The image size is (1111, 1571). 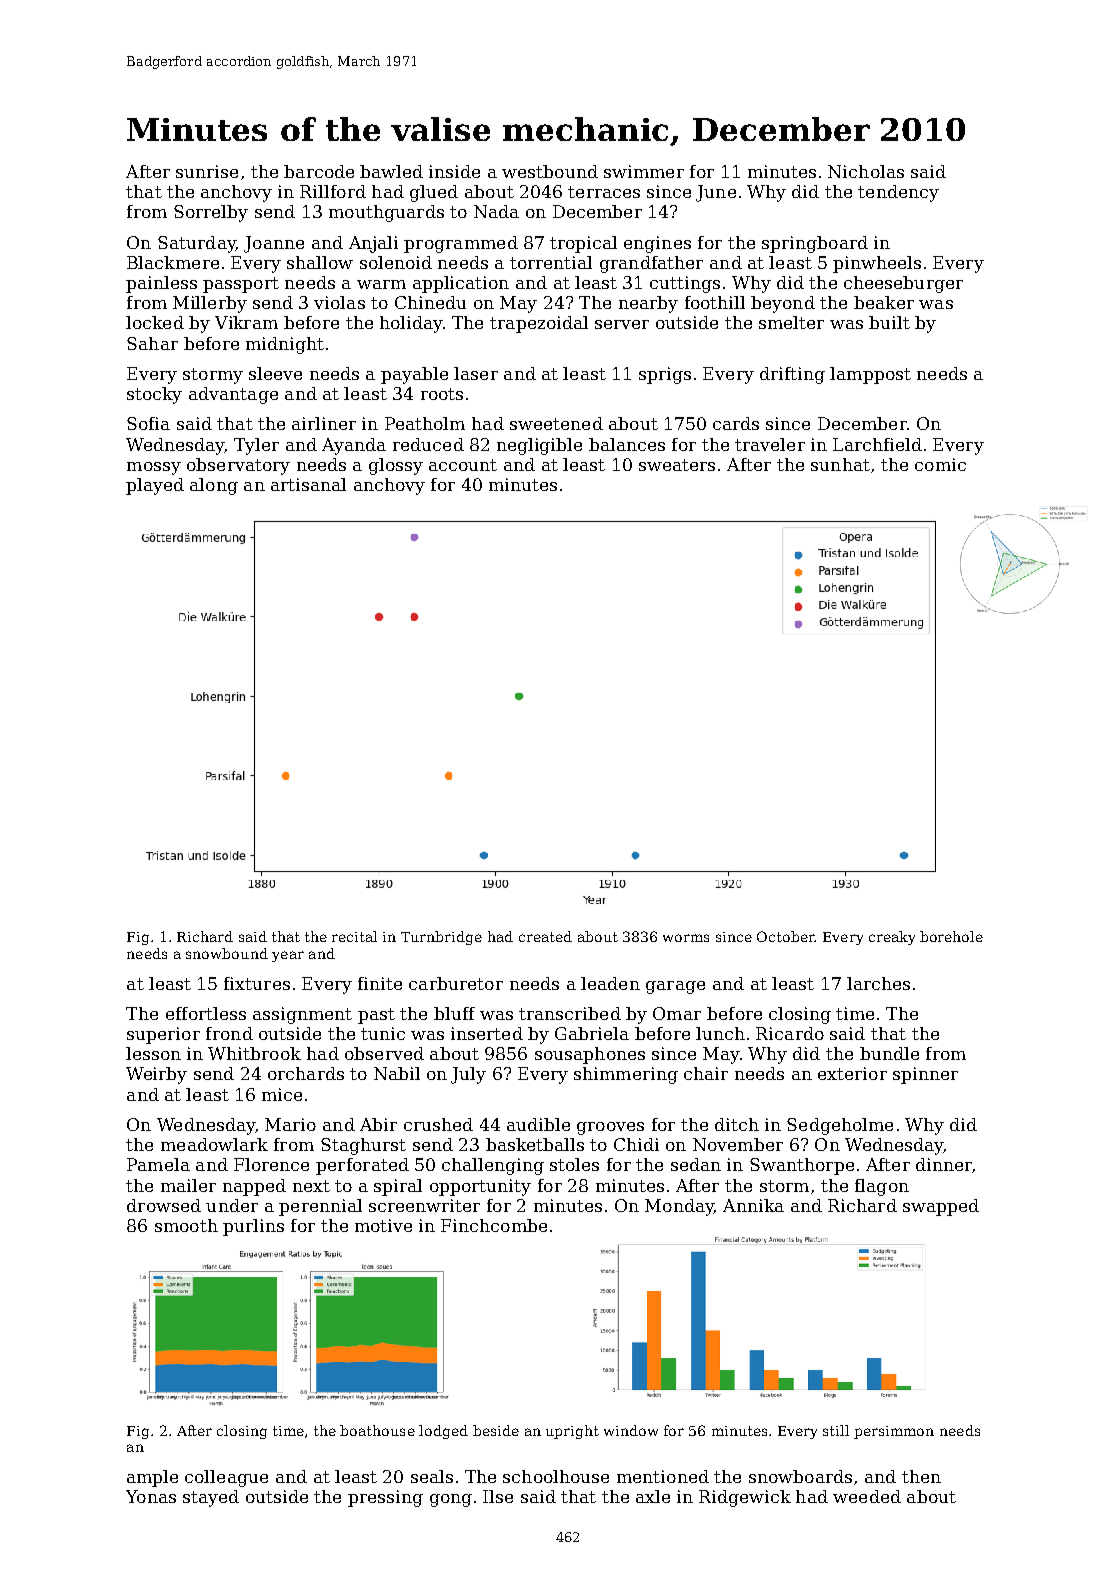 I want to click on bawled, so click(x=391, y=171).
